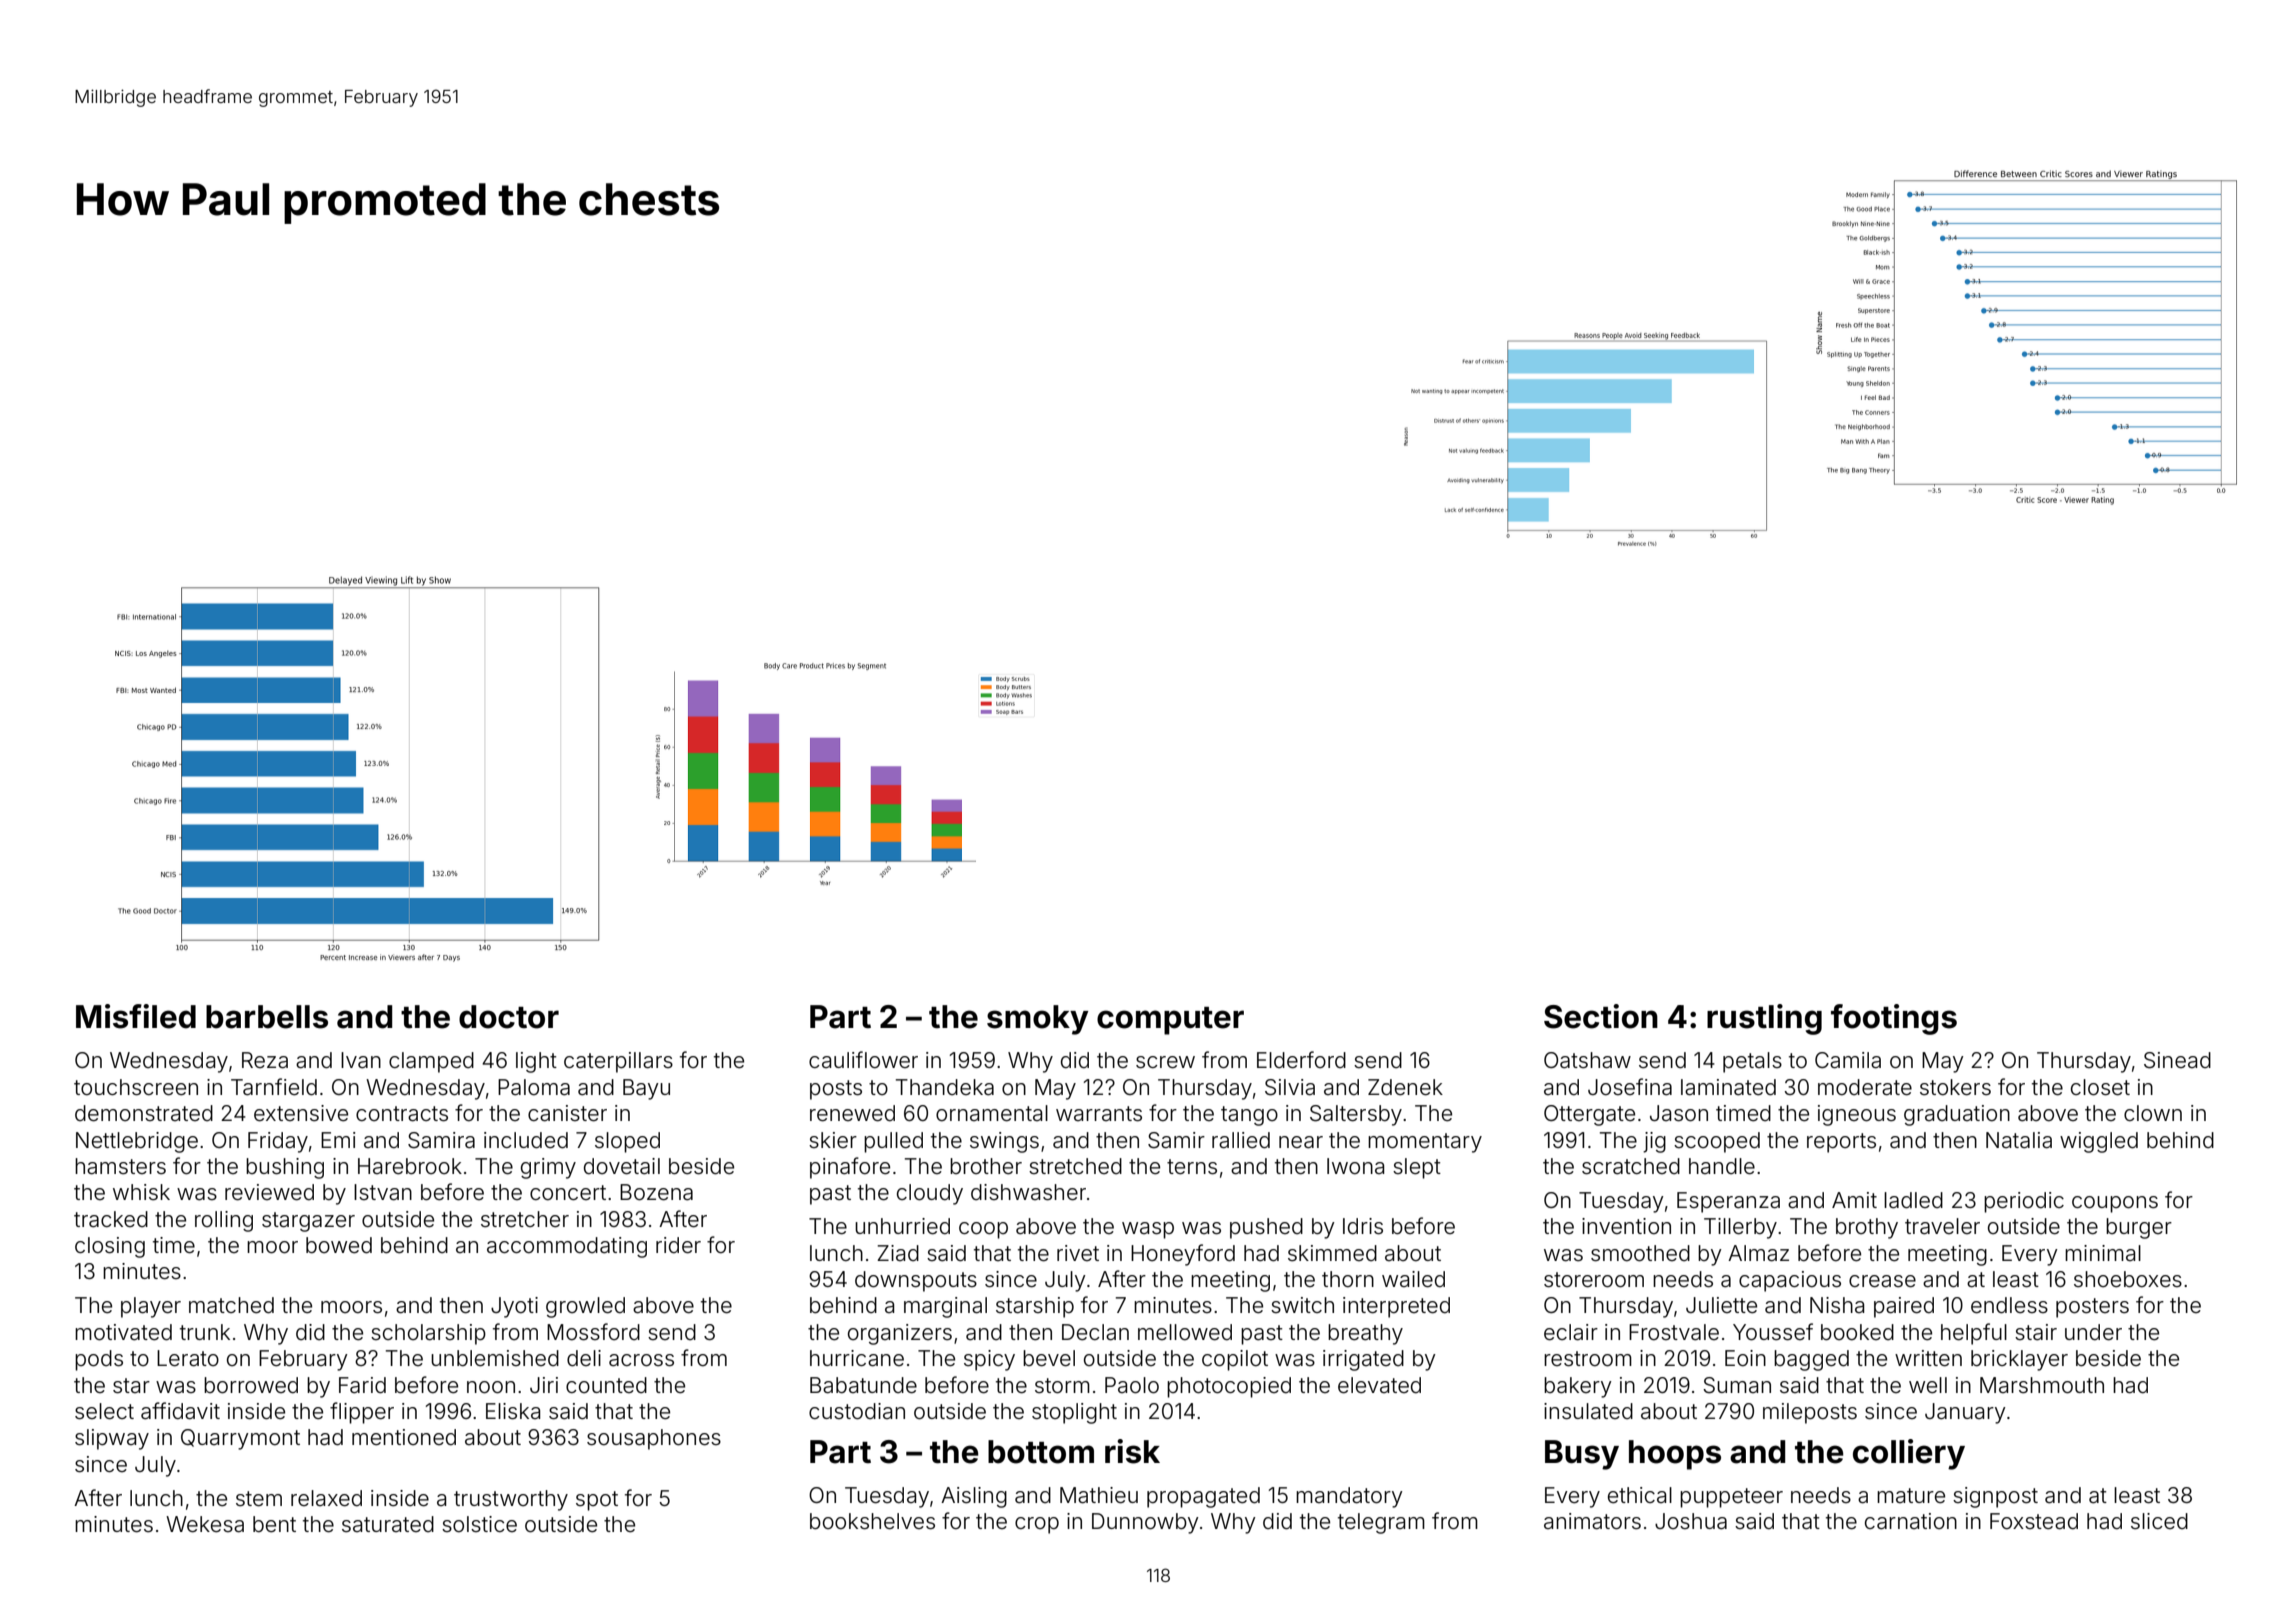 The width and height of the screenshot is (2292, 1620). I want to click on wiggled, so click(2099, 1142).
